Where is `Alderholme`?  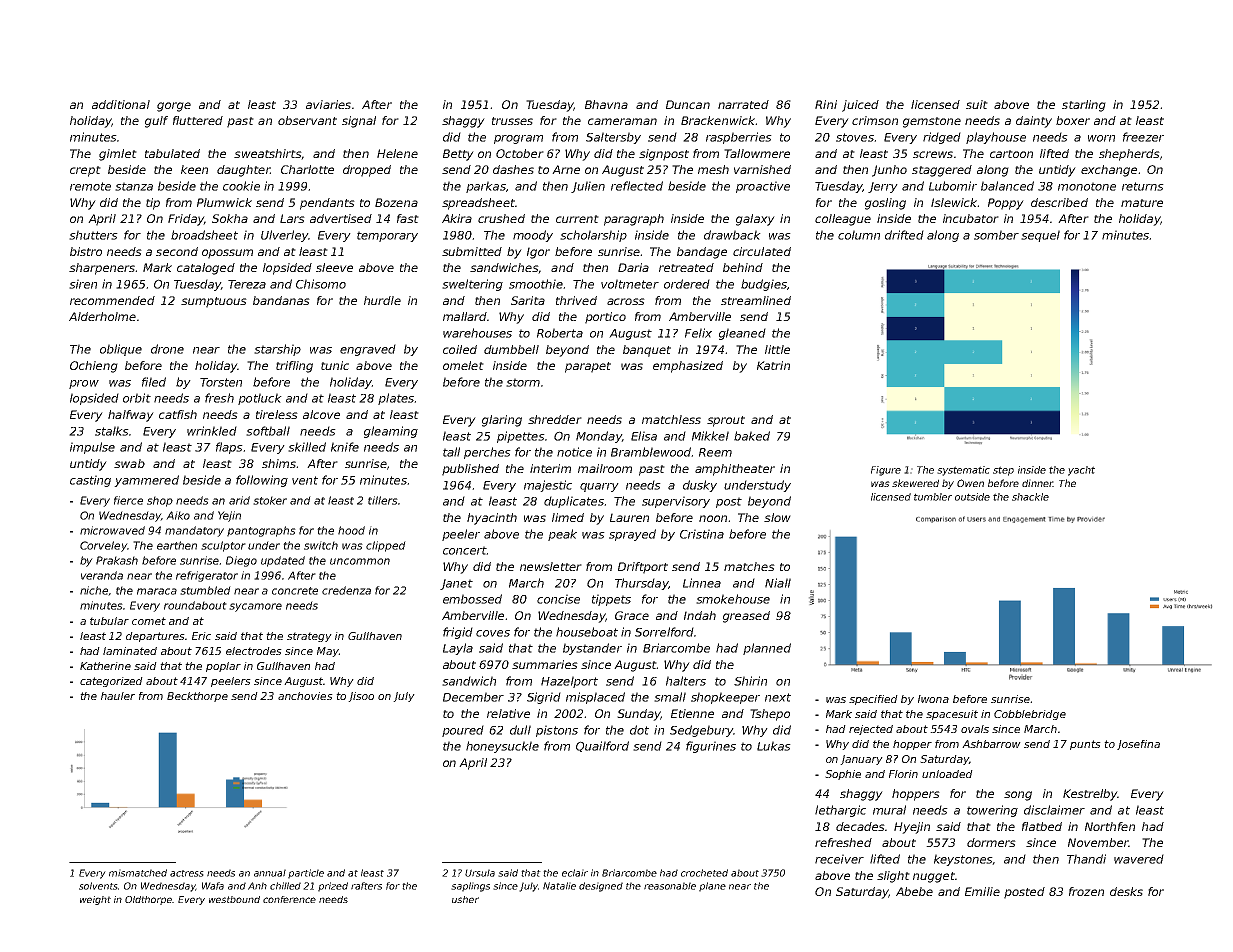 Alderholme is located at coordinates (102, 316).
